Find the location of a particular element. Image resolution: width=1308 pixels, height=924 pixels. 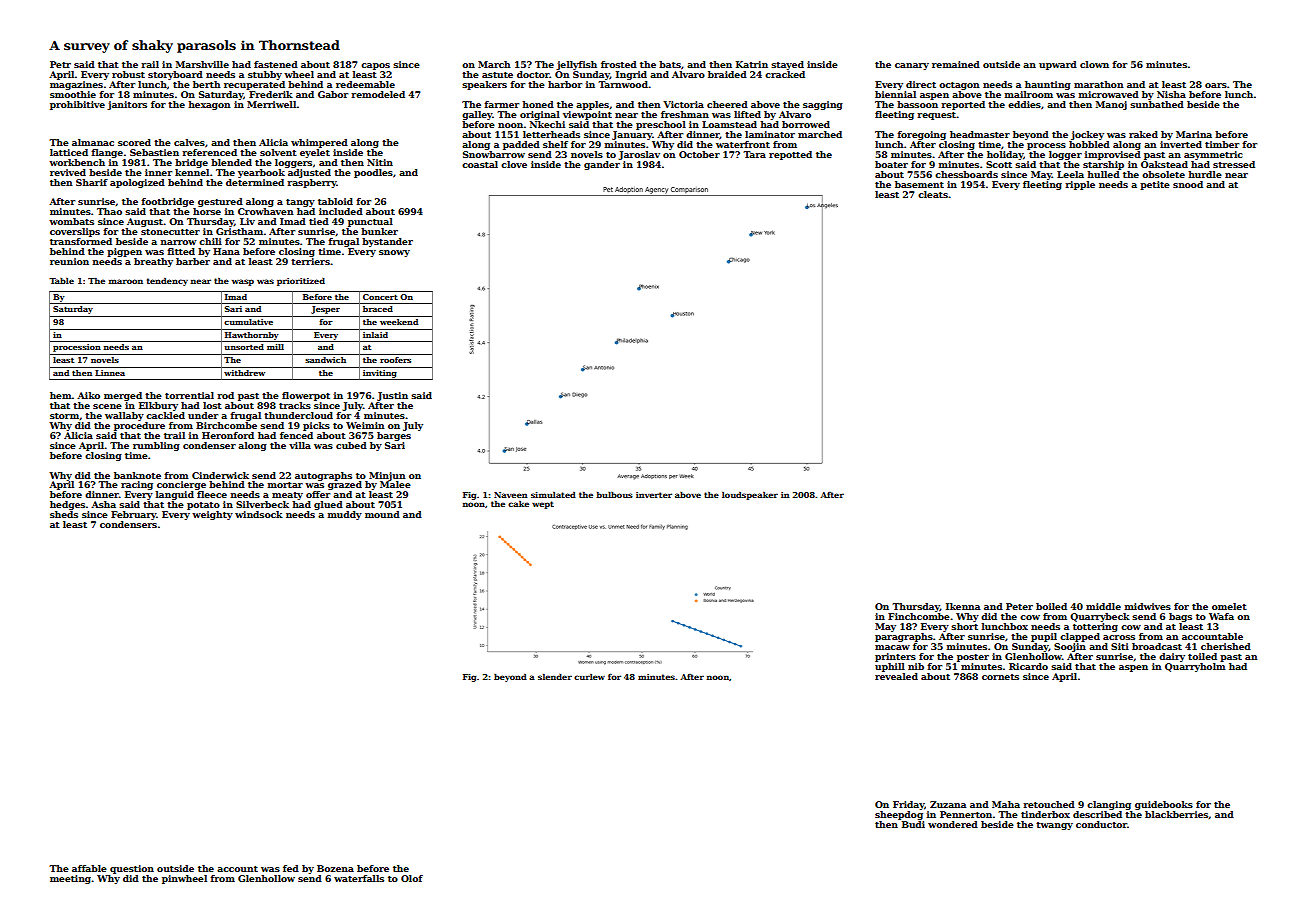

loudspeaker is located at coordinates (750, 496).
